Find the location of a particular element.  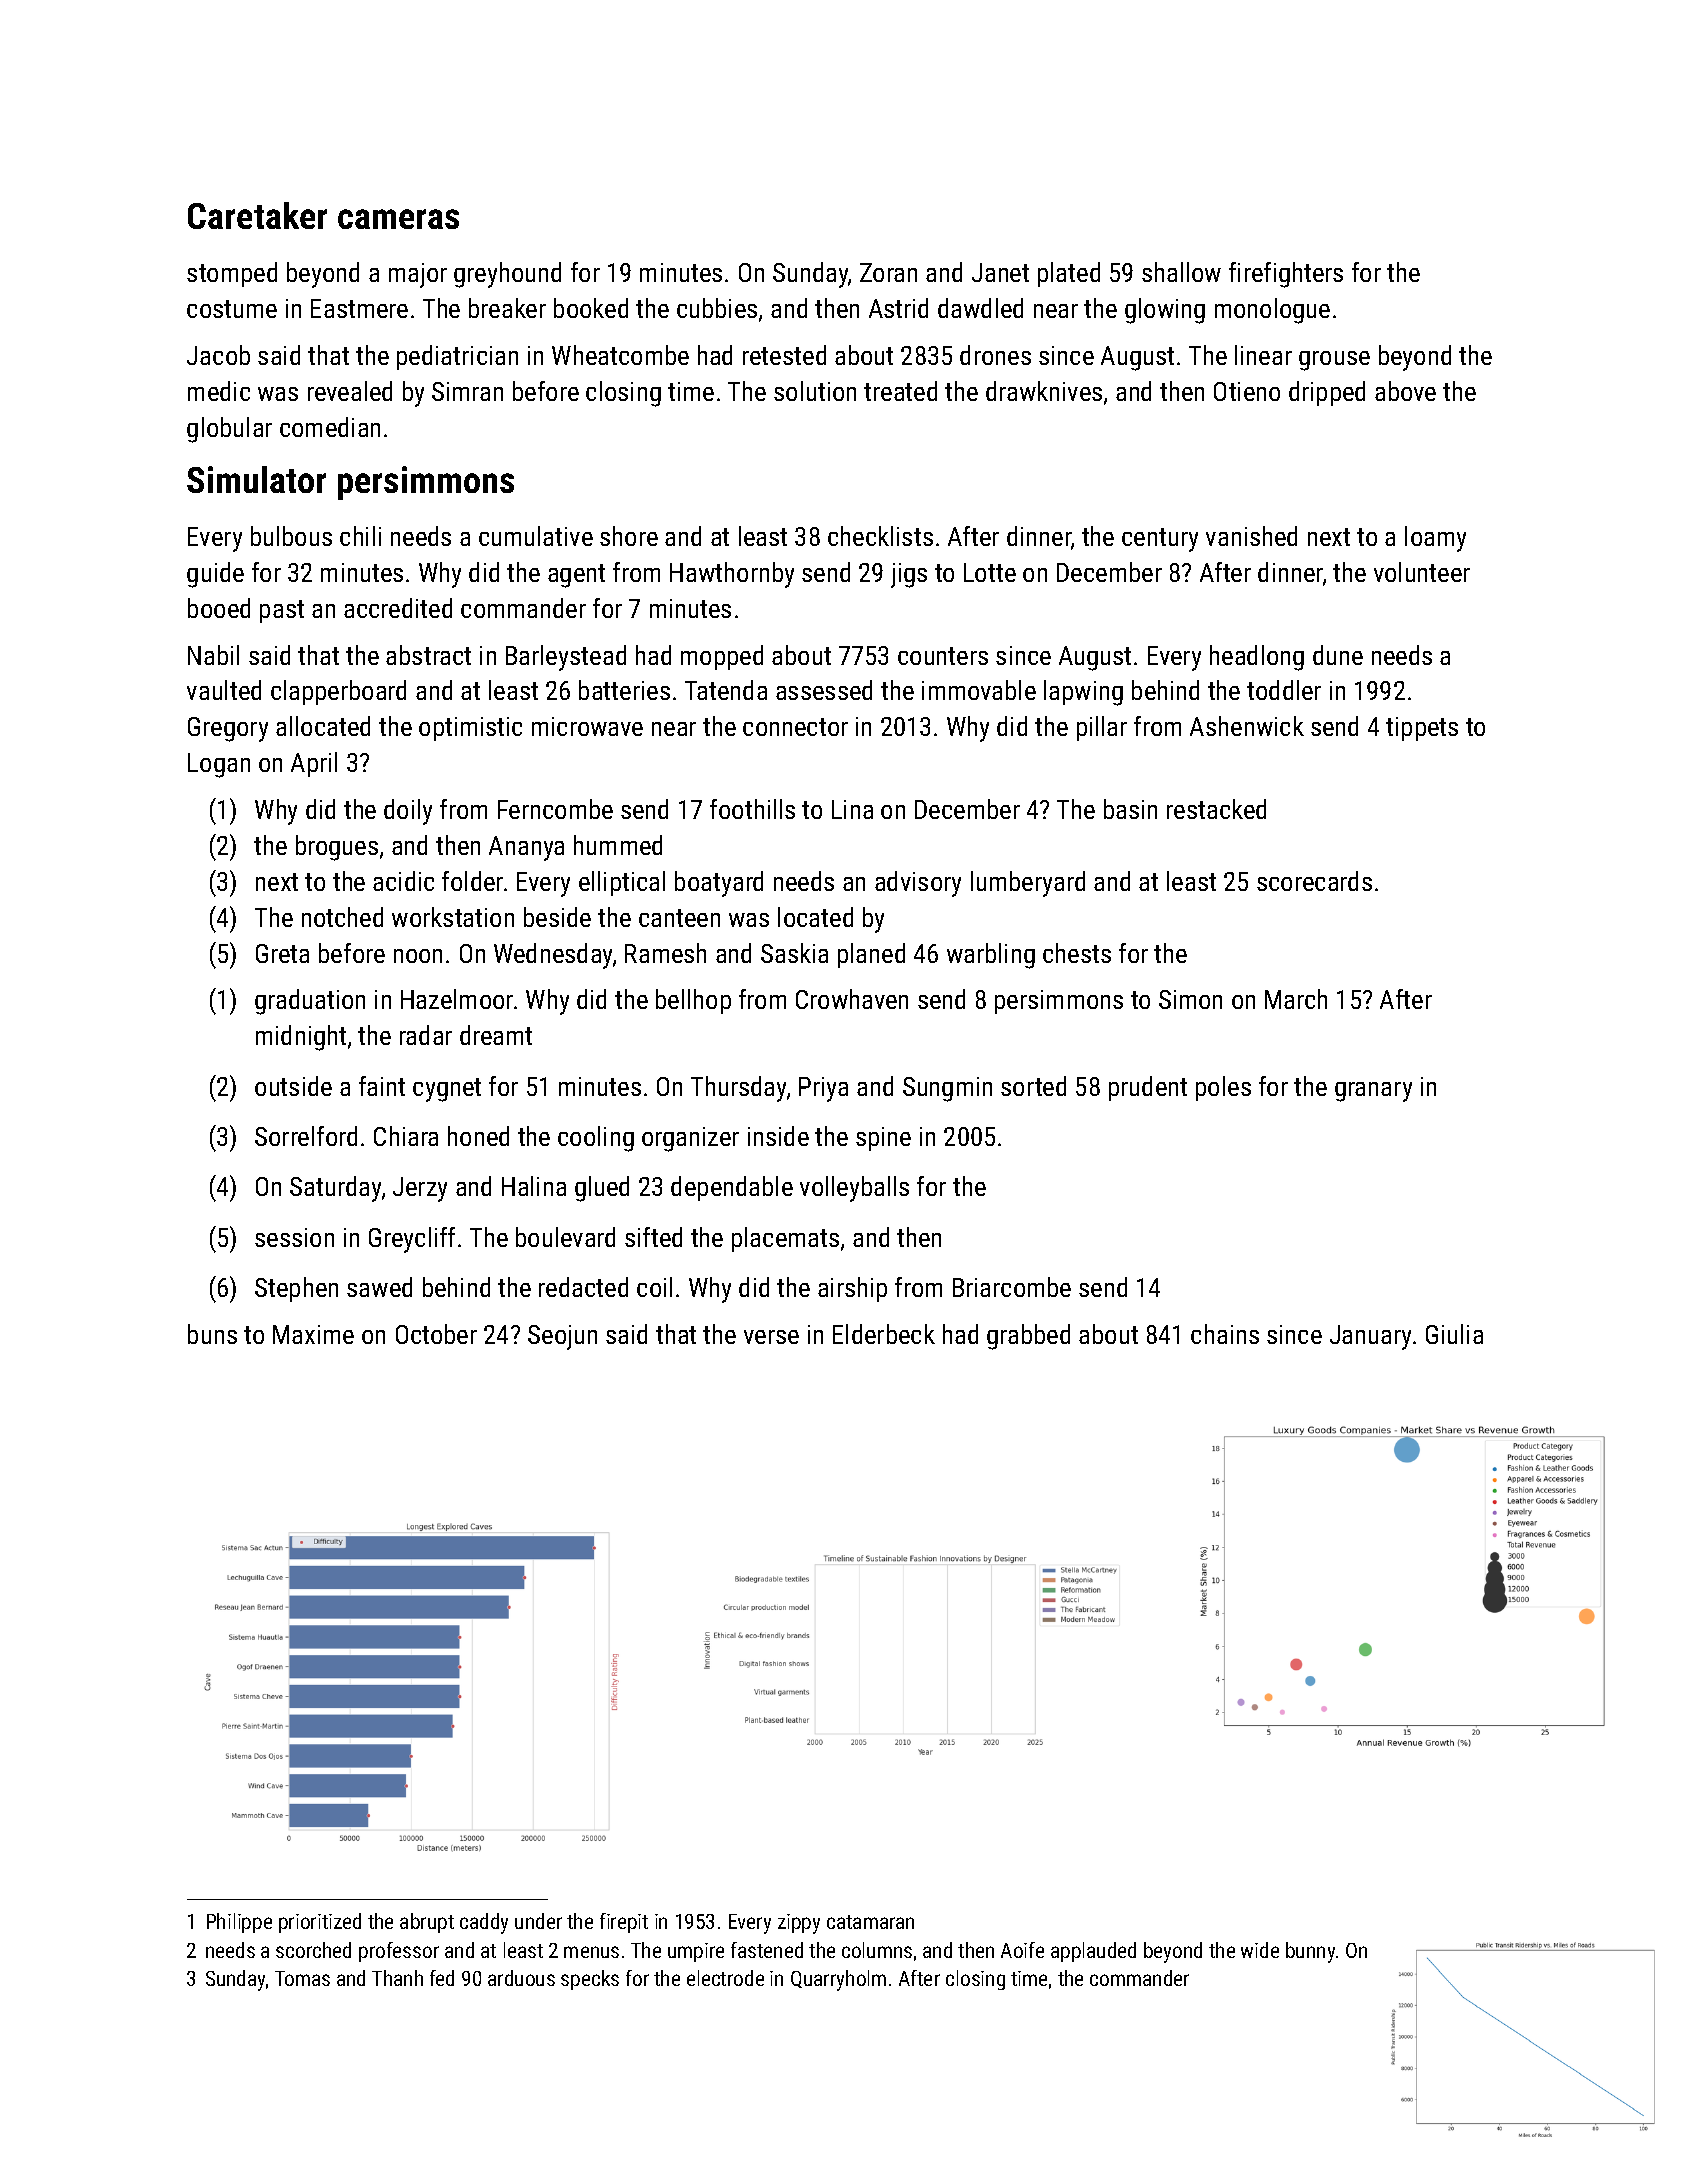

foothills is located at coordinates (752, 809).
